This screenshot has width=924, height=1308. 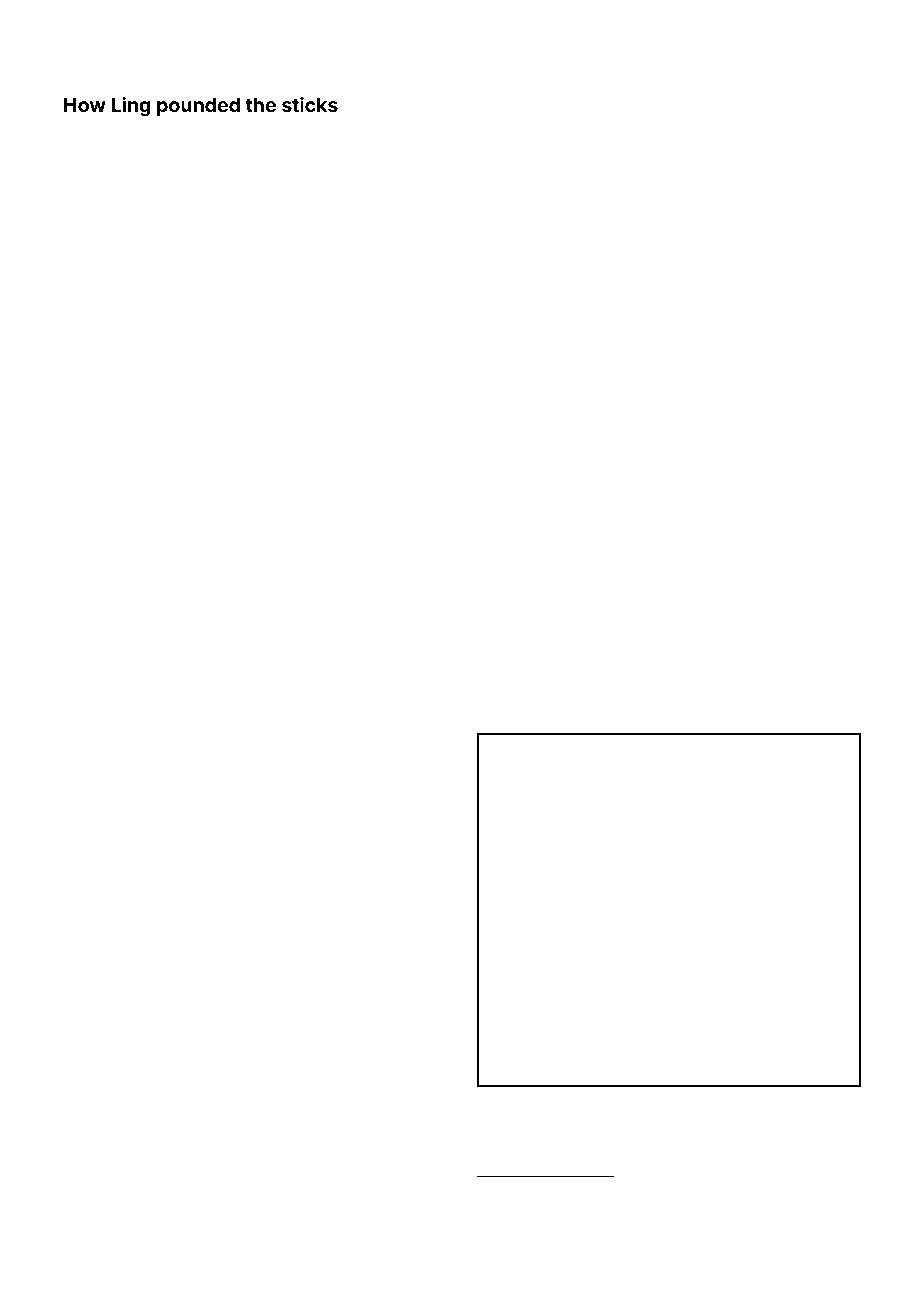 What do you see at coordinates (171, 940) in the screenshot?
I see `concert` at bounding box center [171, 940].
